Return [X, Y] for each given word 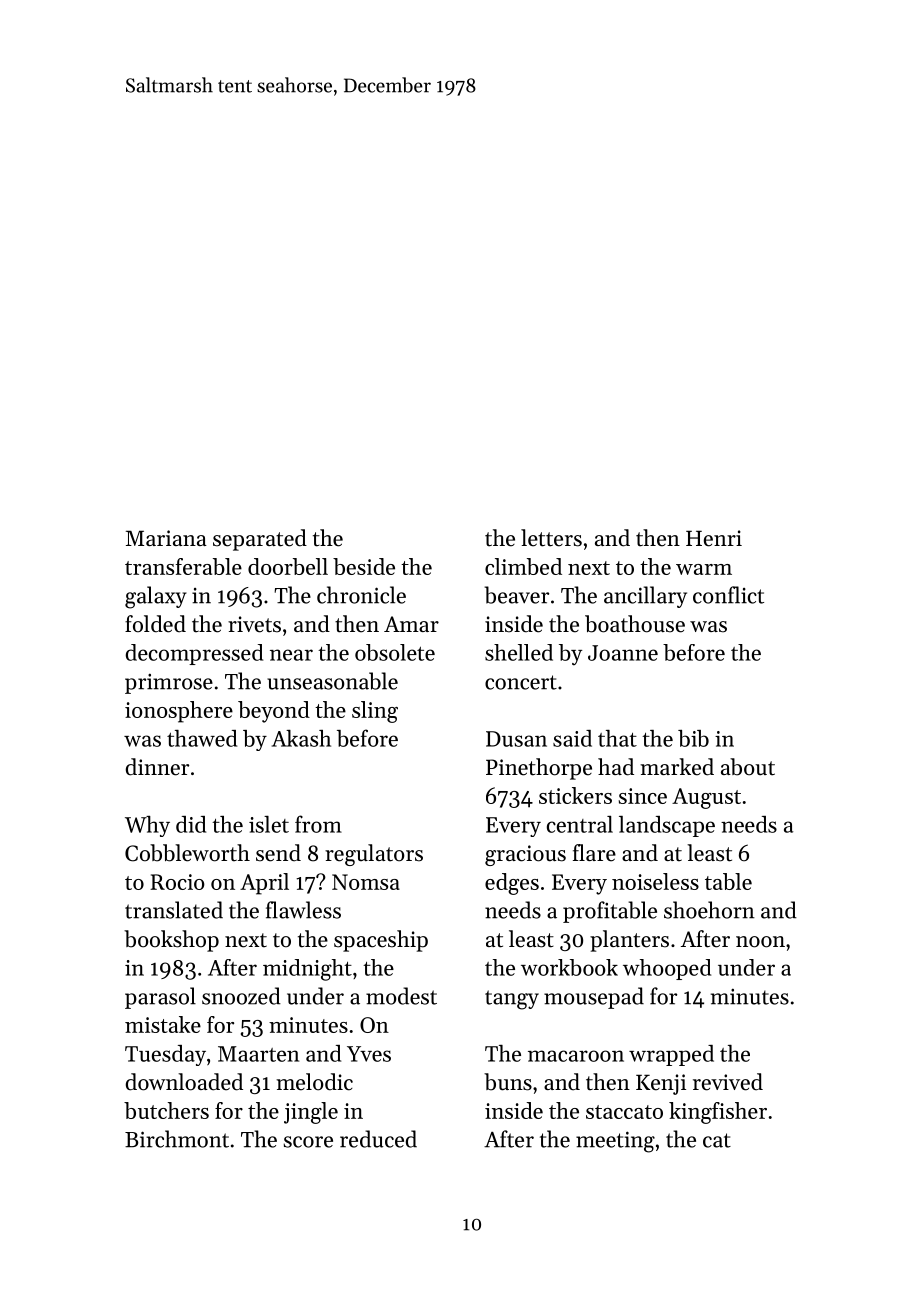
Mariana [166, 538]
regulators [374, 855]
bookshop [171, 941]
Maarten [258, 1054]
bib [693, 738]
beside [364, 566]
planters [629, 941]
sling [375, 712]
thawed [202, 738]
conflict [728, 595]
